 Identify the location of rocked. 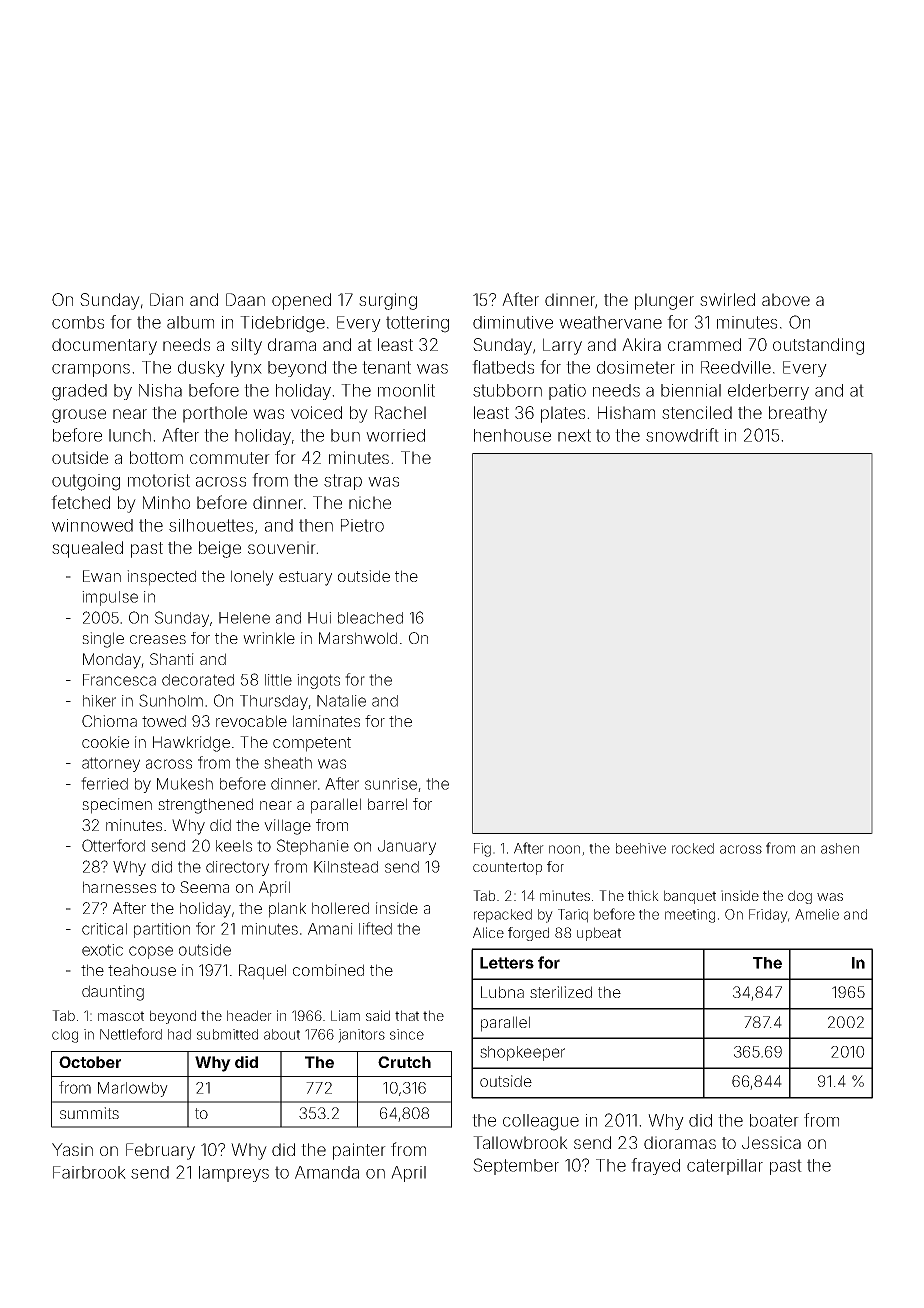
(693, 848).
